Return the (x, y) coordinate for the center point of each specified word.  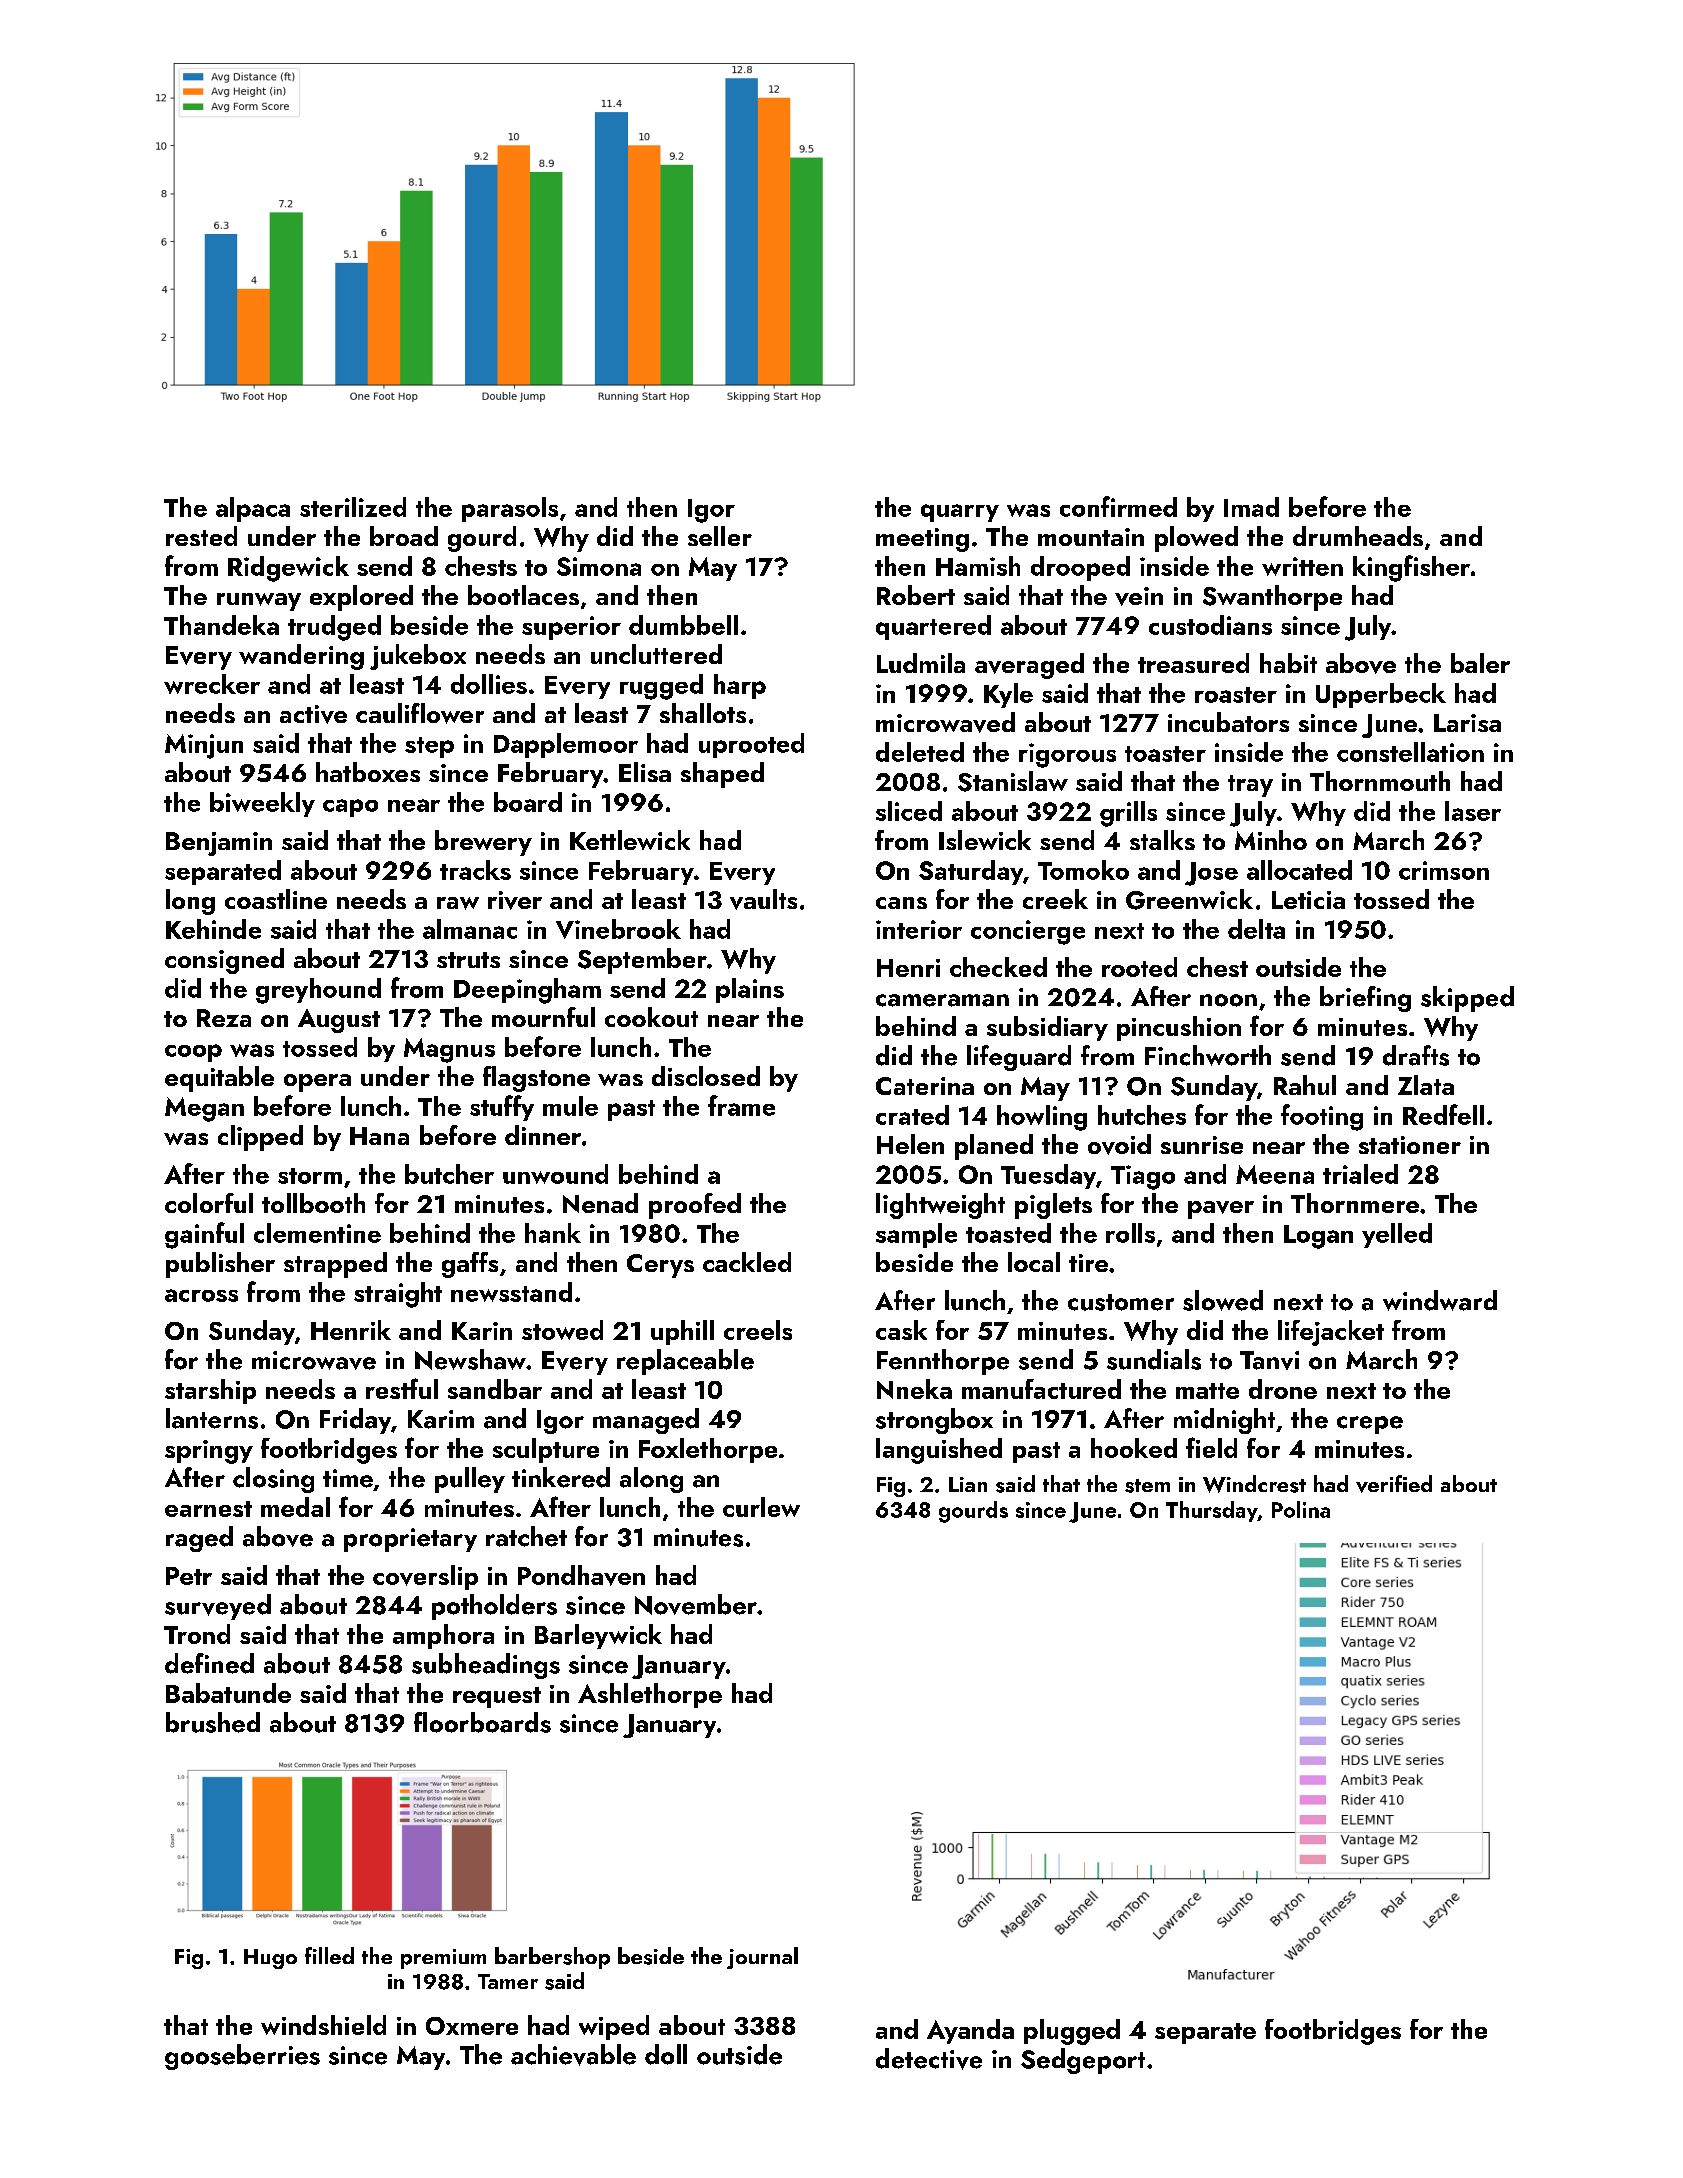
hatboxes (368, 772)
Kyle (1008, 695)
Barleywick (598, 1636)
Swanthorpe (1272, 598)
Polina (1301, 1509)
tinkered (561, 1477)
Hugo (270, 1959)
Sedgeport (1083, 2061)
